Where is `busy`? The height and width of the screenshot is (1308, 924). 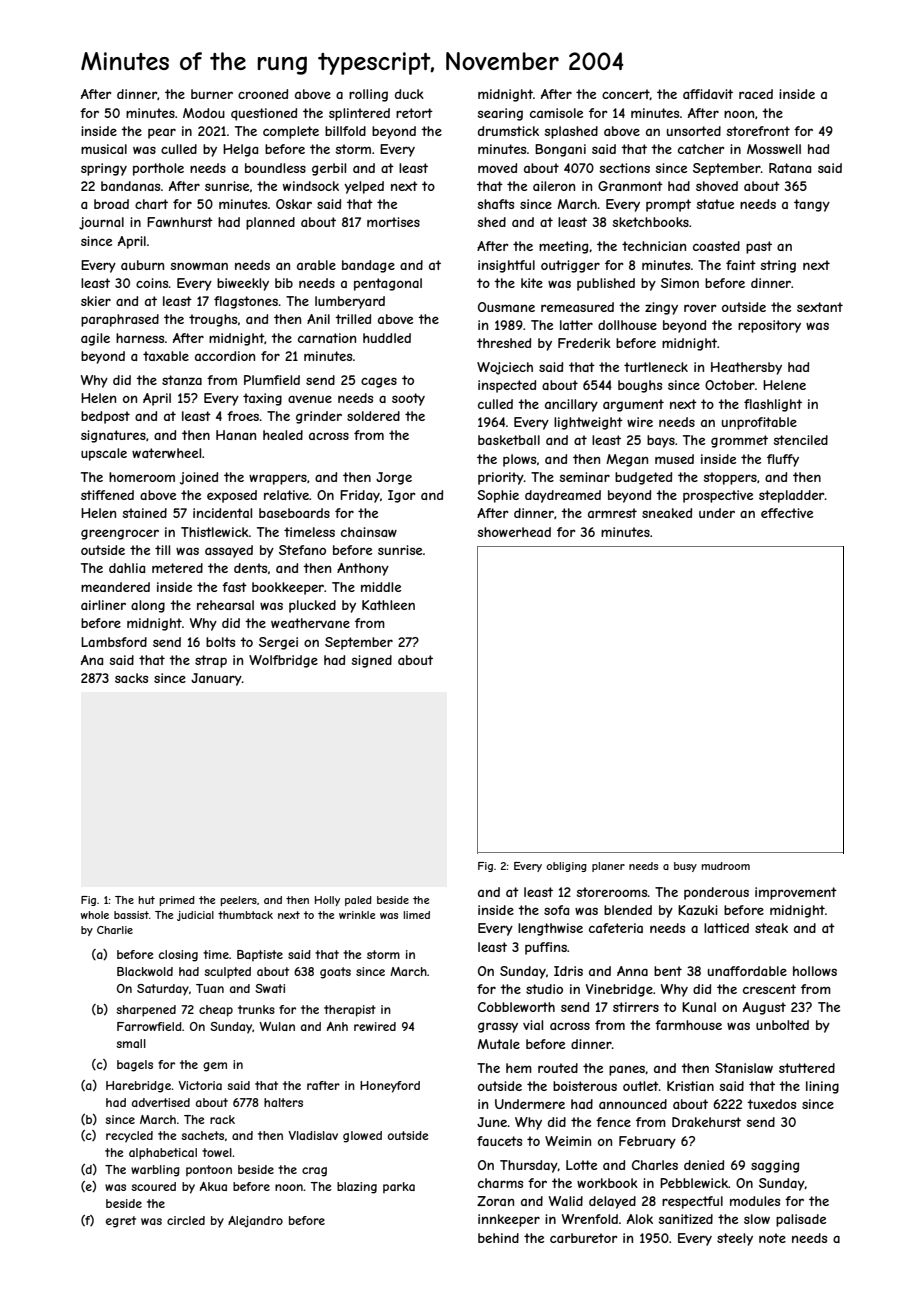
busy is located at coordinates (685, 867).
